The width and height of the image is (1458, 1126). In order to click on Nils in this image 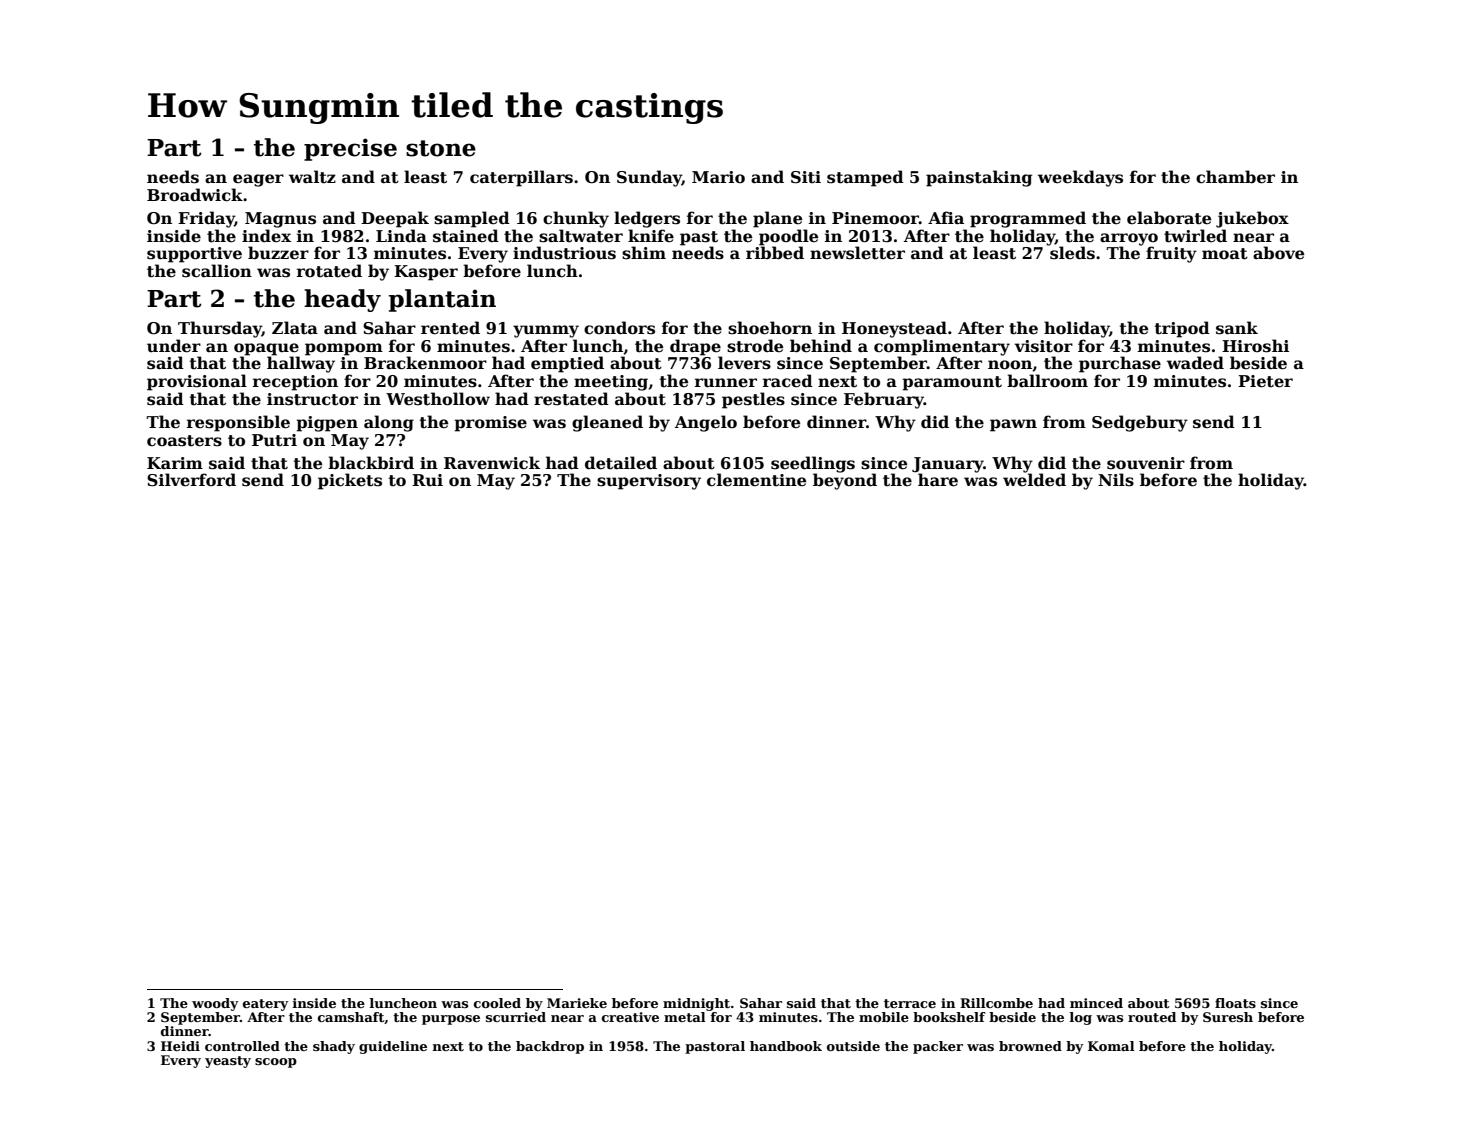, I will do `click(1116, 480)`.
